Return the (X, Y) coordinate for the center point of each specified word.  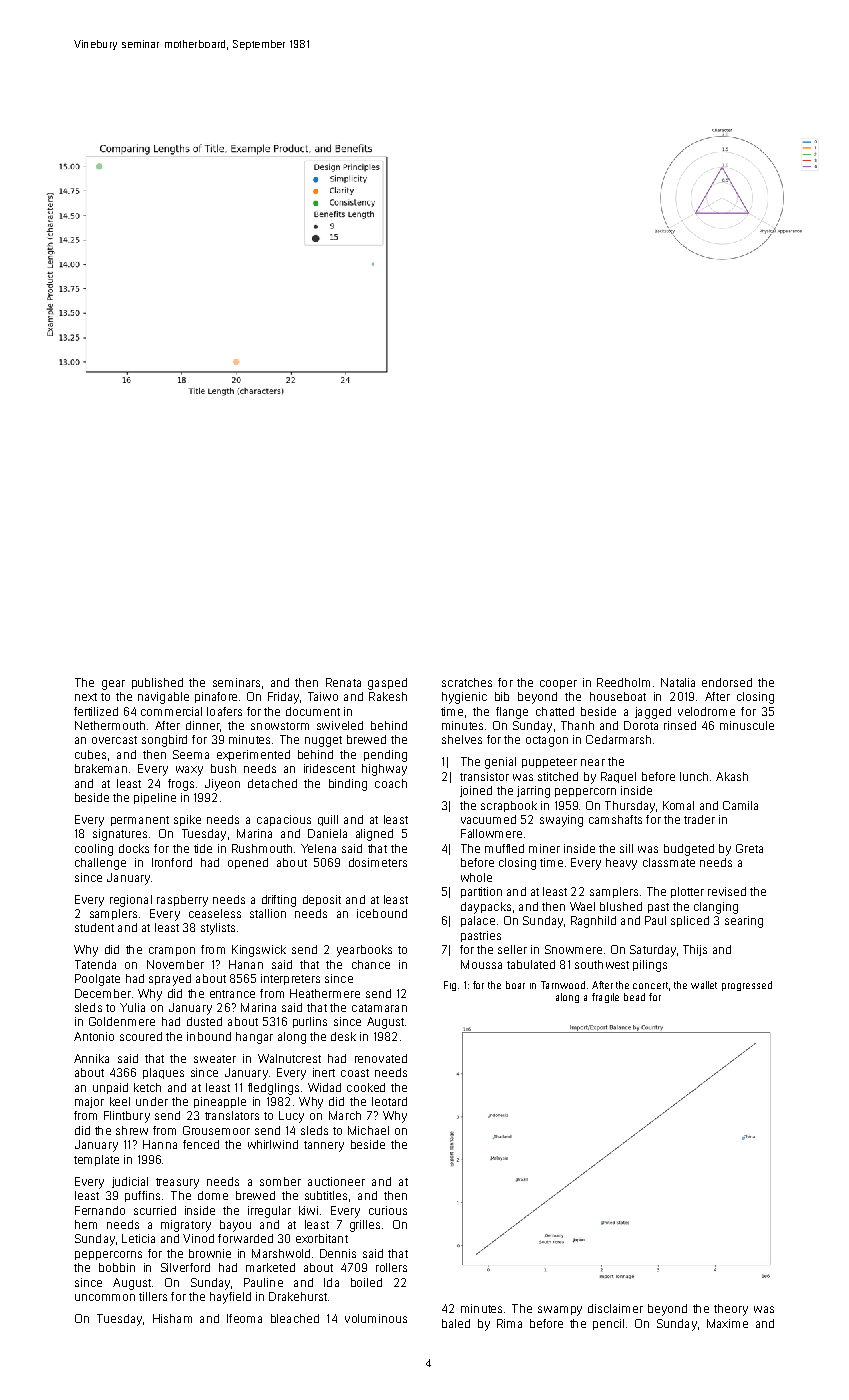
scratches (467, 682)
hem (86, 1224)
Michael (368, 1130)
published (157, 683)
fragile (605, 998)
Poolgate (97, 980)
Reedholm (623, 682)
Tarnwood (563, 985)
